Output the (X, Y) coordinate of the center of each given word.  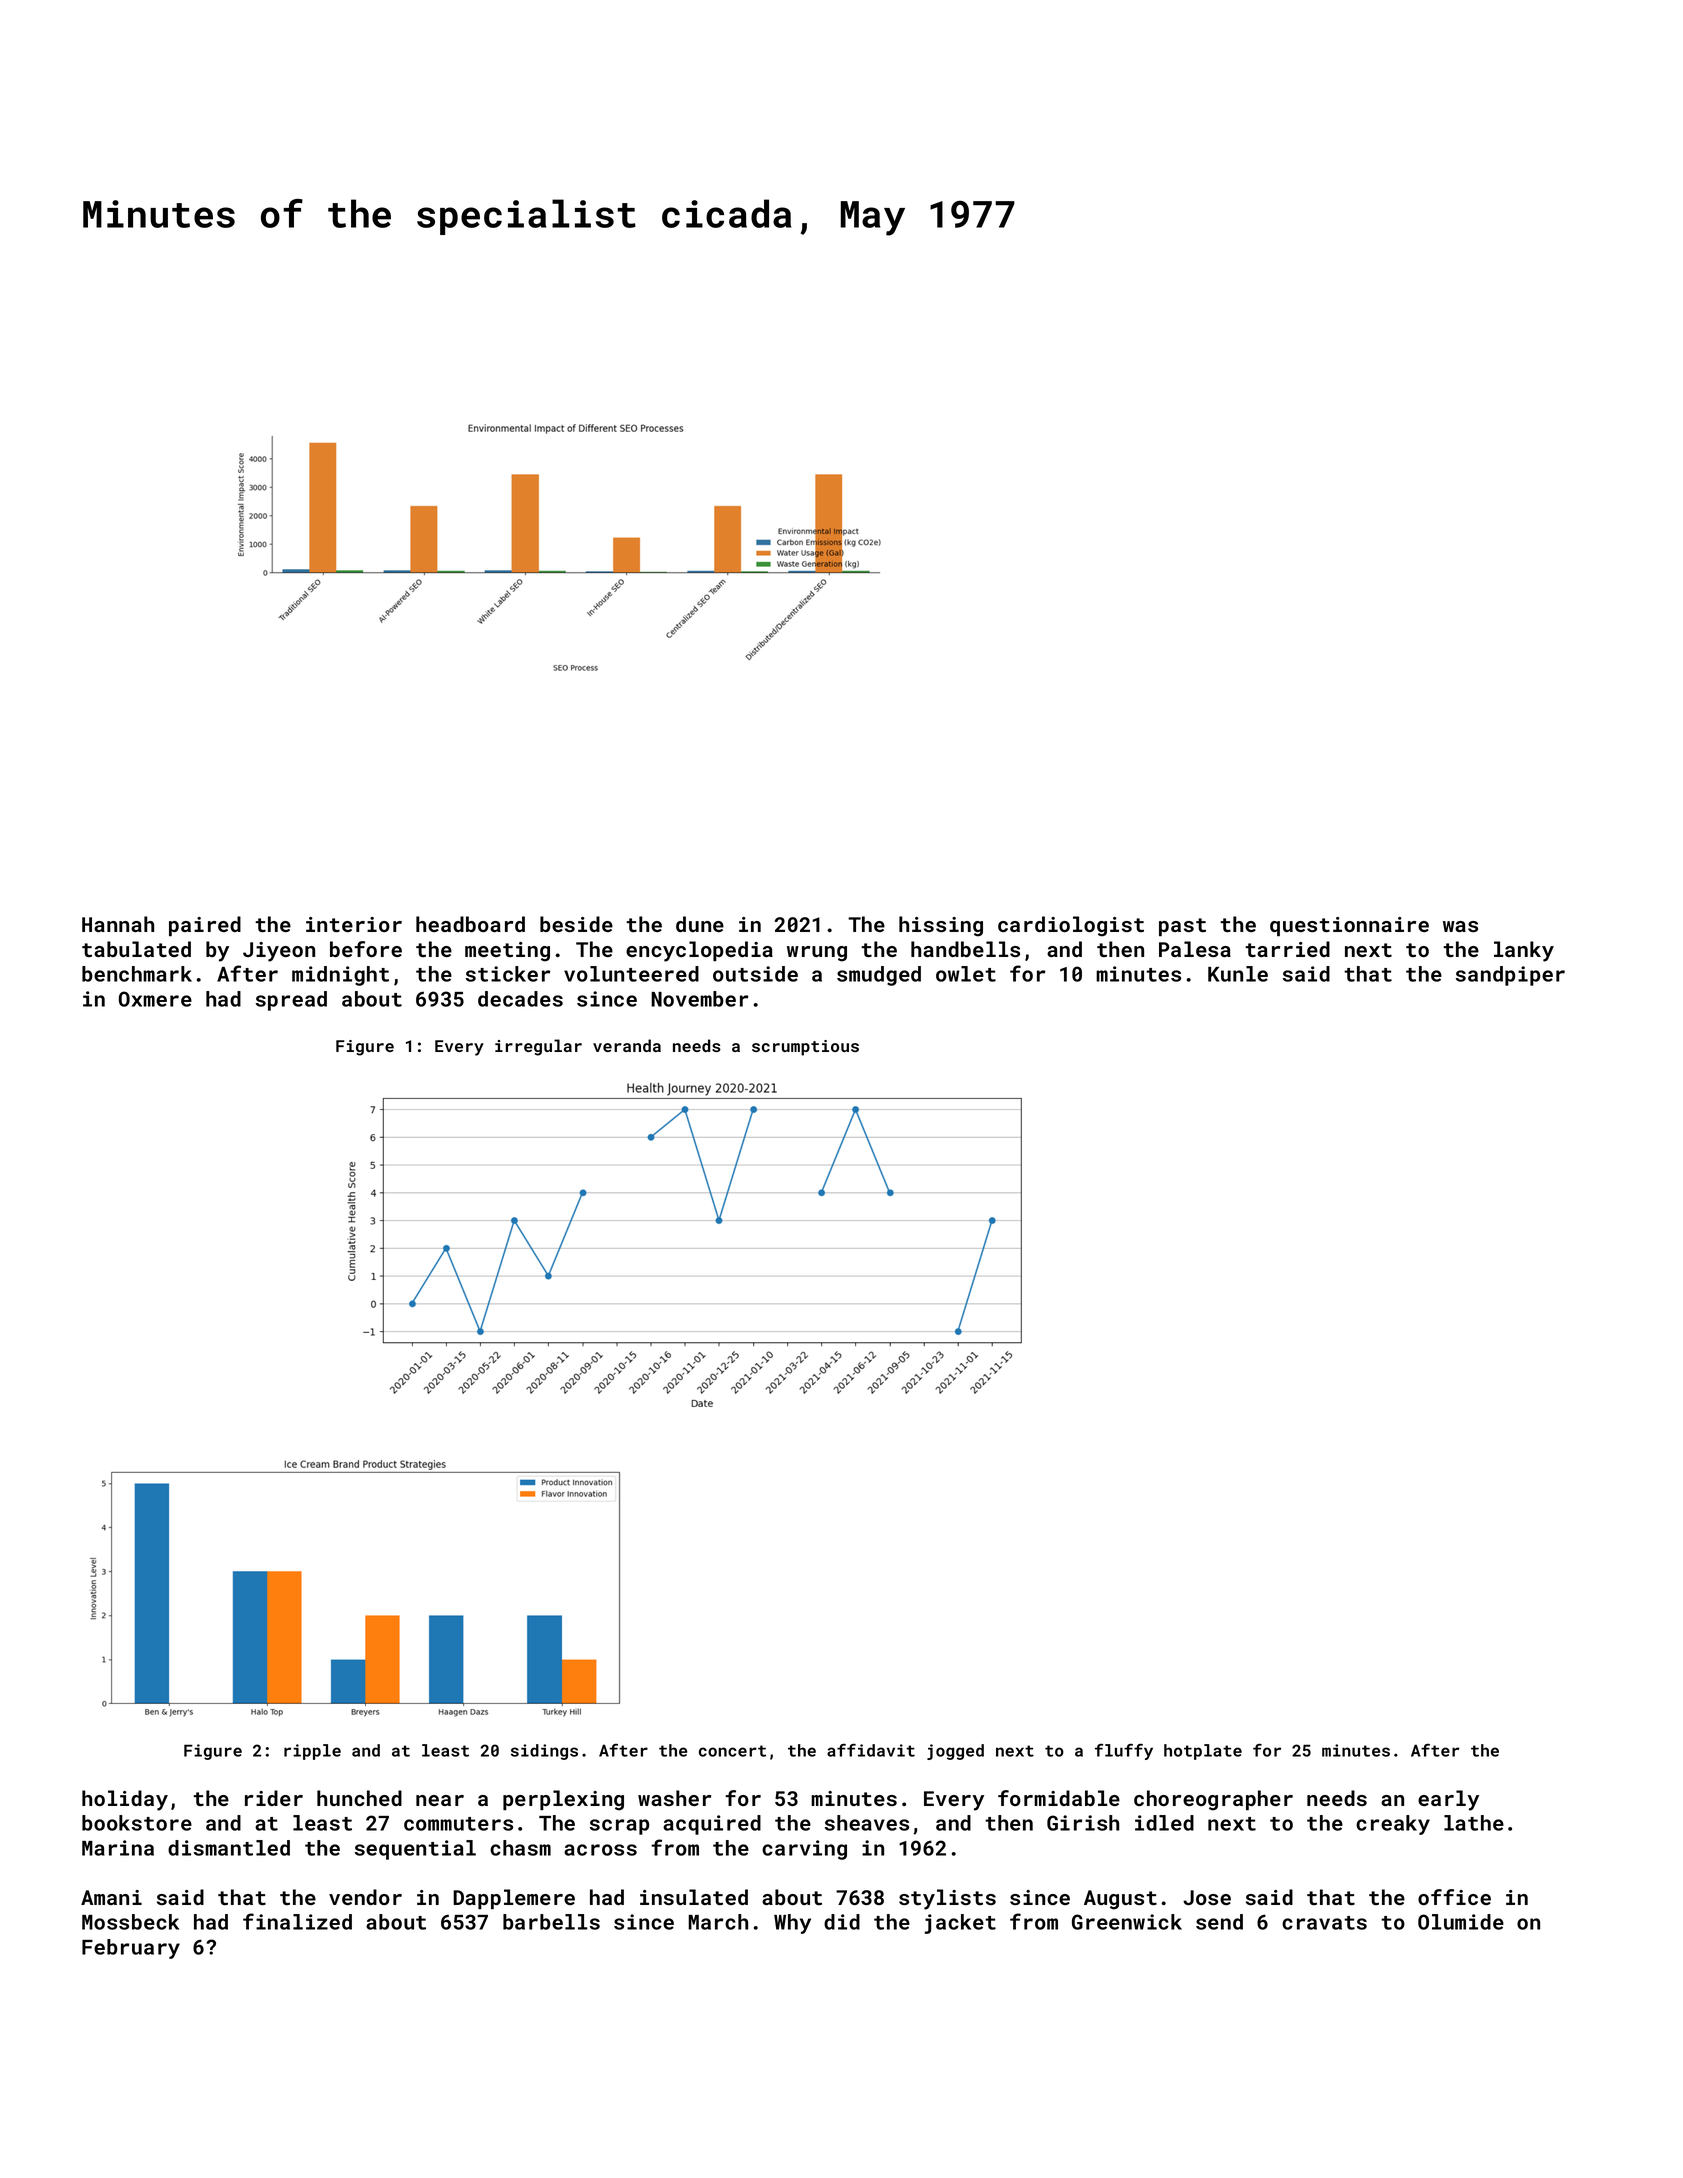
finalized (297, 1921)
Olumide (1461, 1922)
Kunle (1238, 974)
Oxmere (155, 999)
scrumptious (805, 1048)
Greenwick (1127, 1922)
